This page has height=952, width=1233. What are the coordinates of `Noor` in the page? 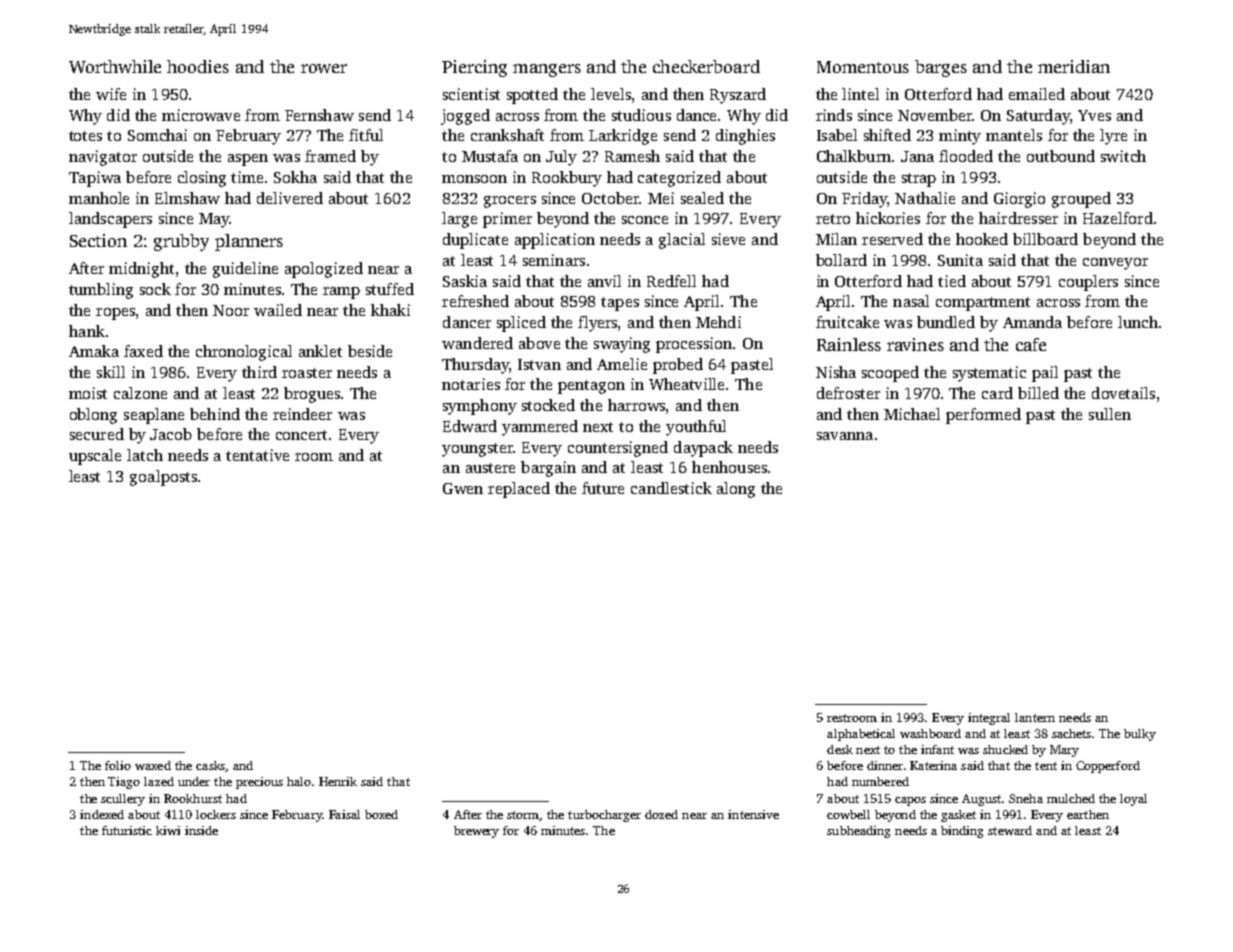 It's located at (231, 310).
